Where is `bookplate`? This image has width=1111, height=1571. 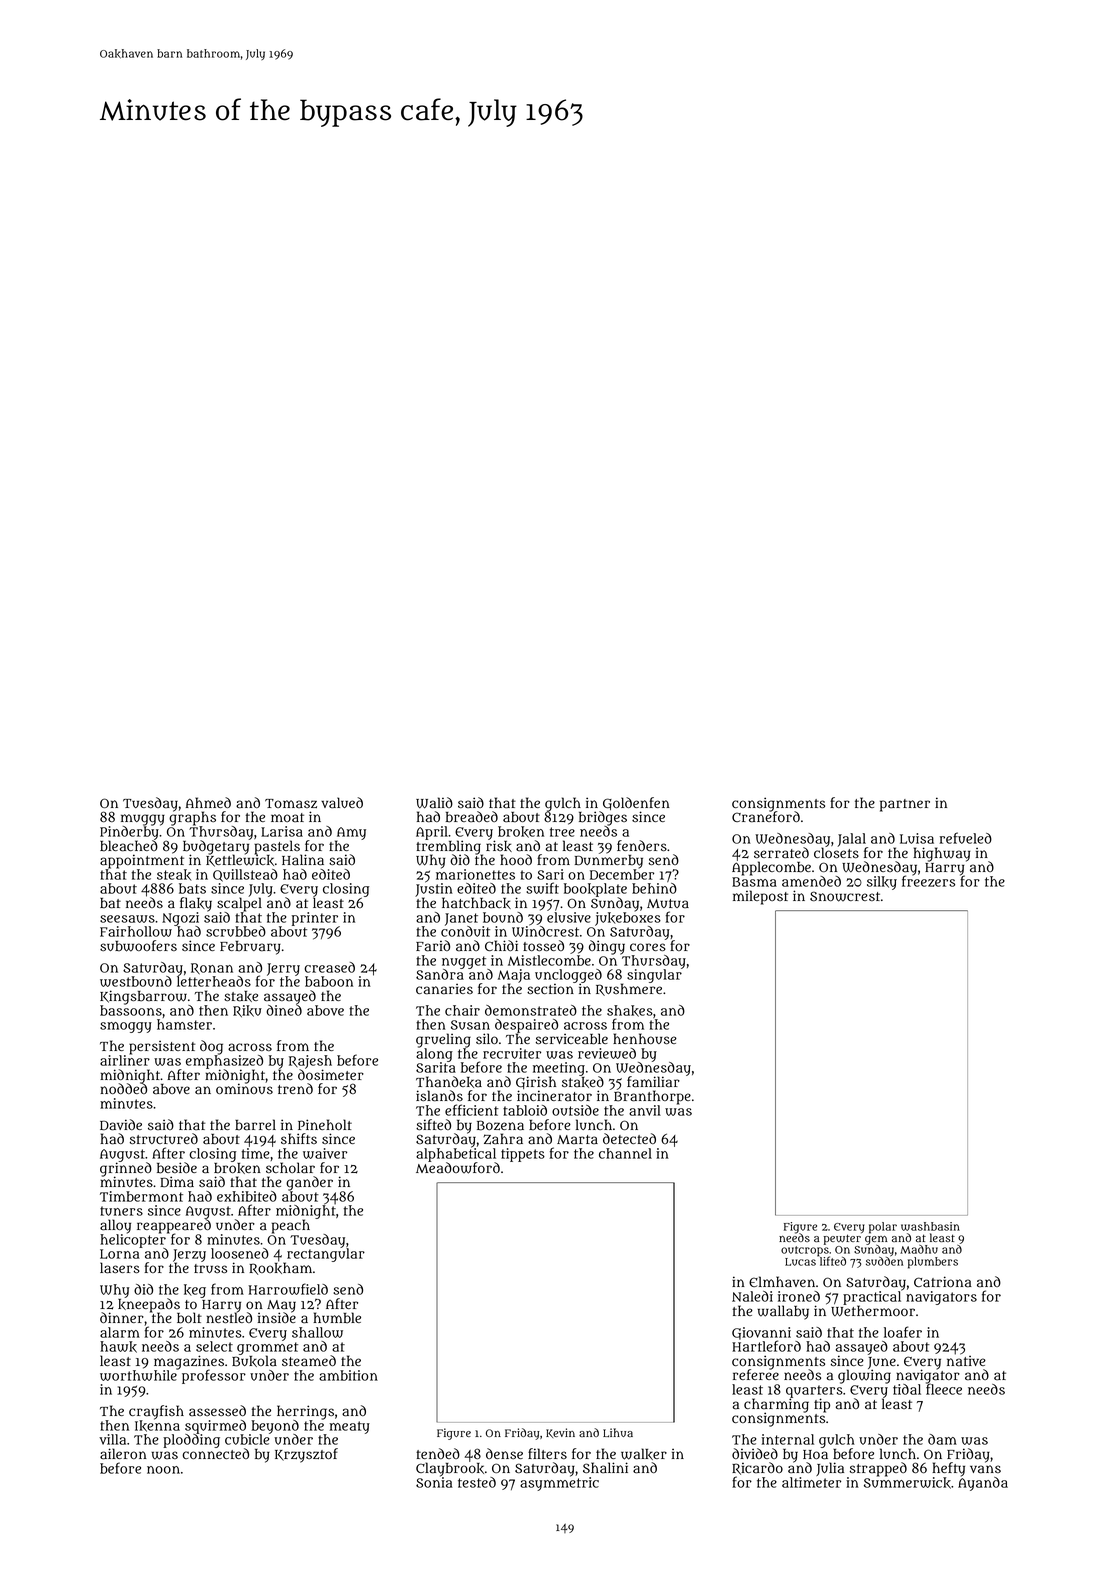
bookplate is located at coordinates (595, 890).
